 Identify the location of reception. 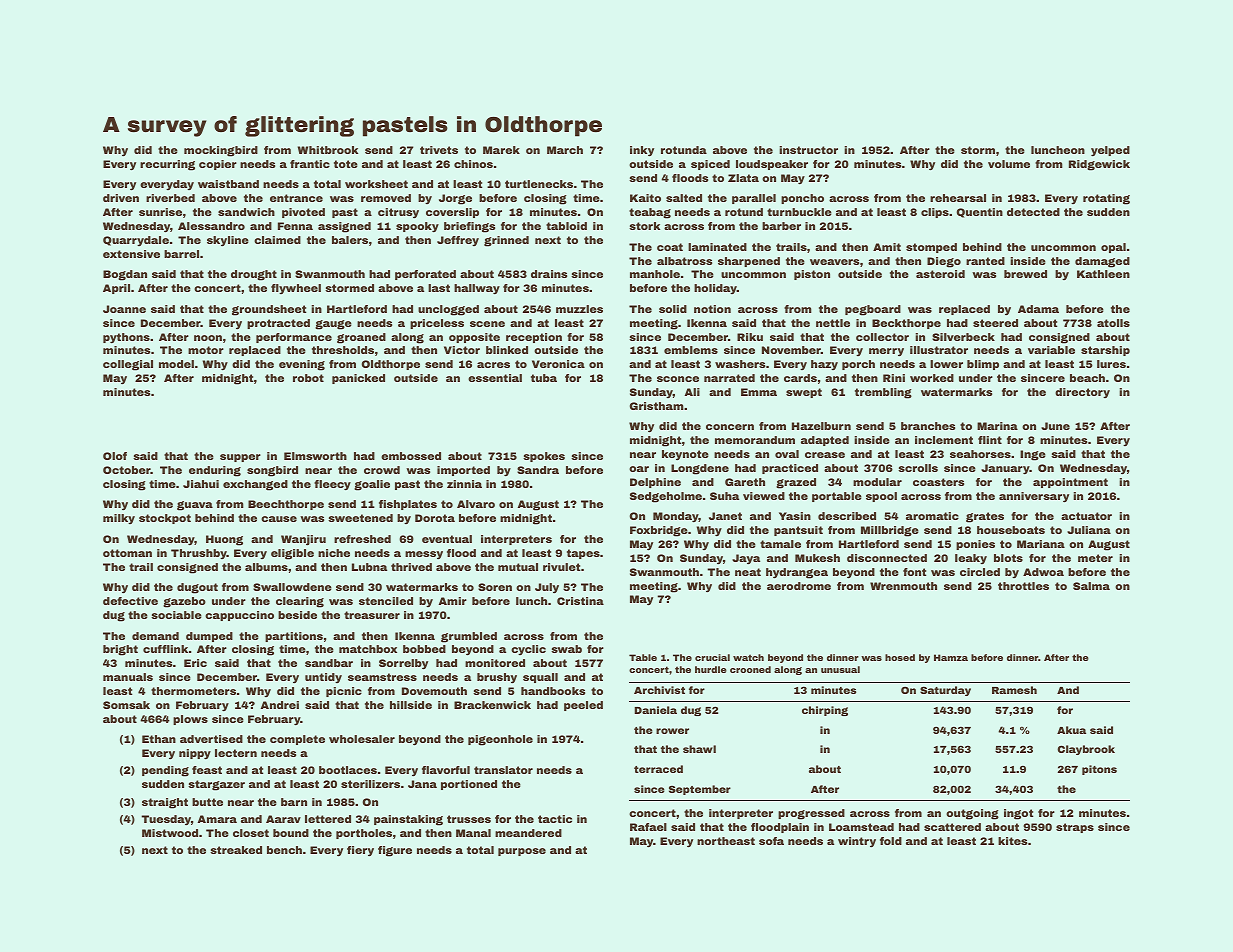
(534, 338).
